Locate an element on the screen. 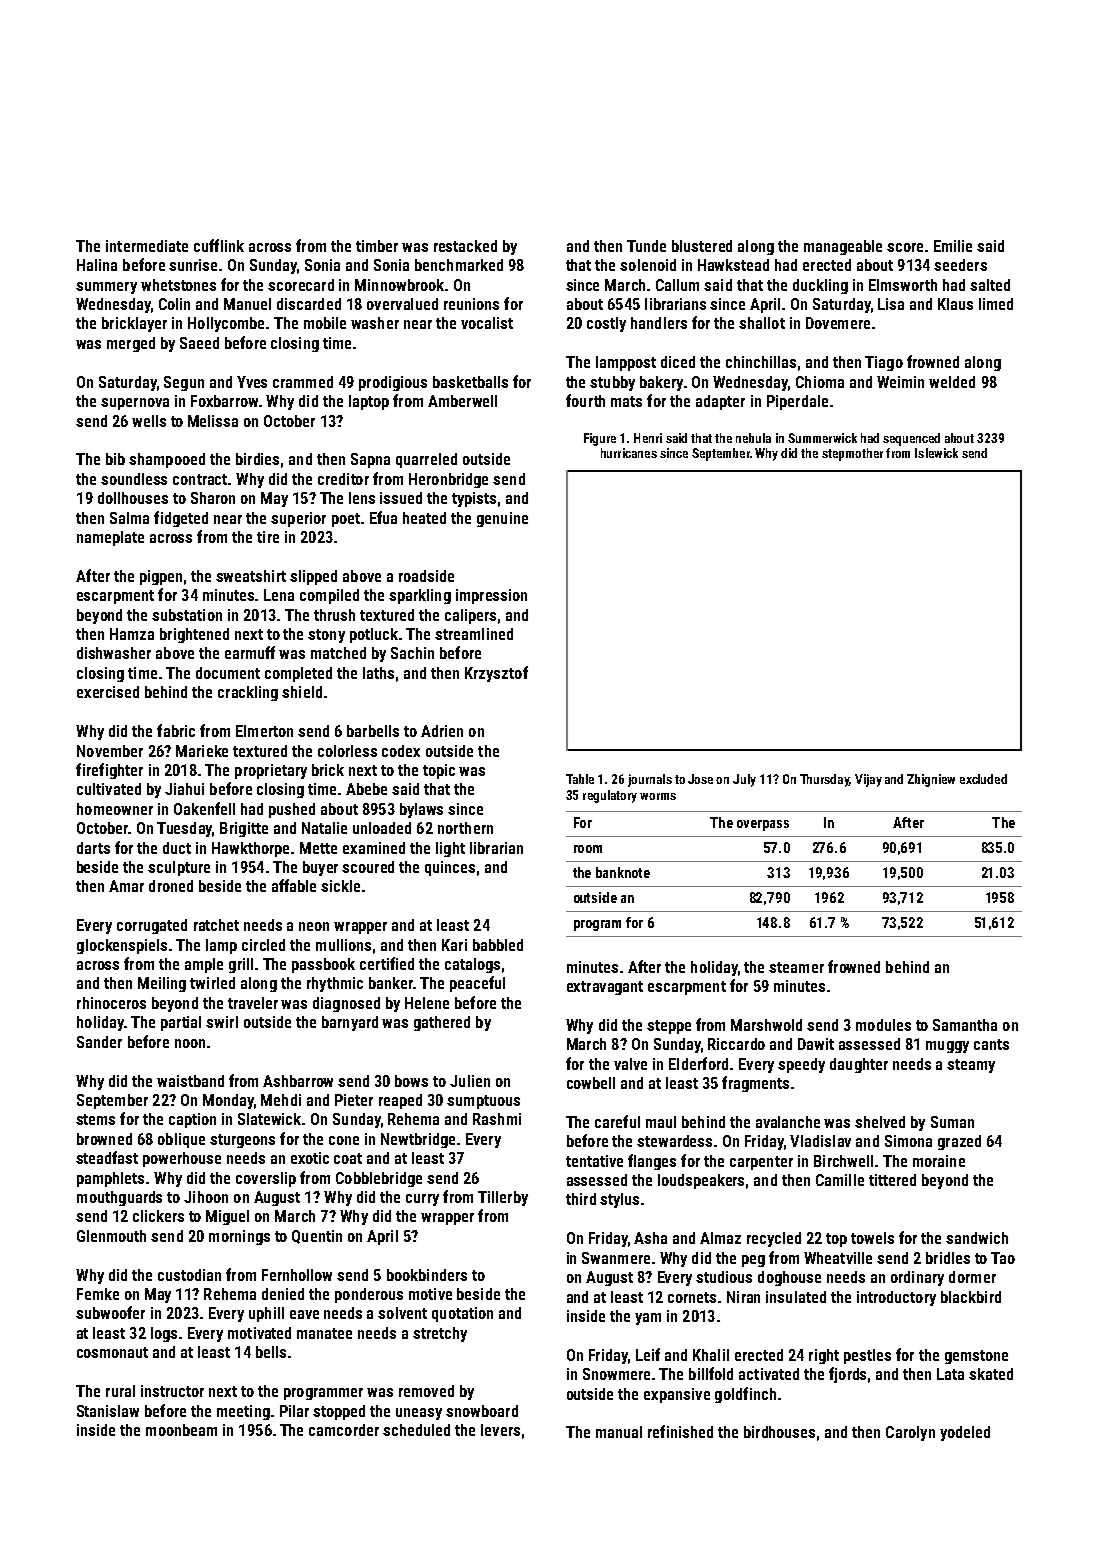 The width and height of the screenshot is (1098, 1552). motivated is located at coordinates (259, 1333).
